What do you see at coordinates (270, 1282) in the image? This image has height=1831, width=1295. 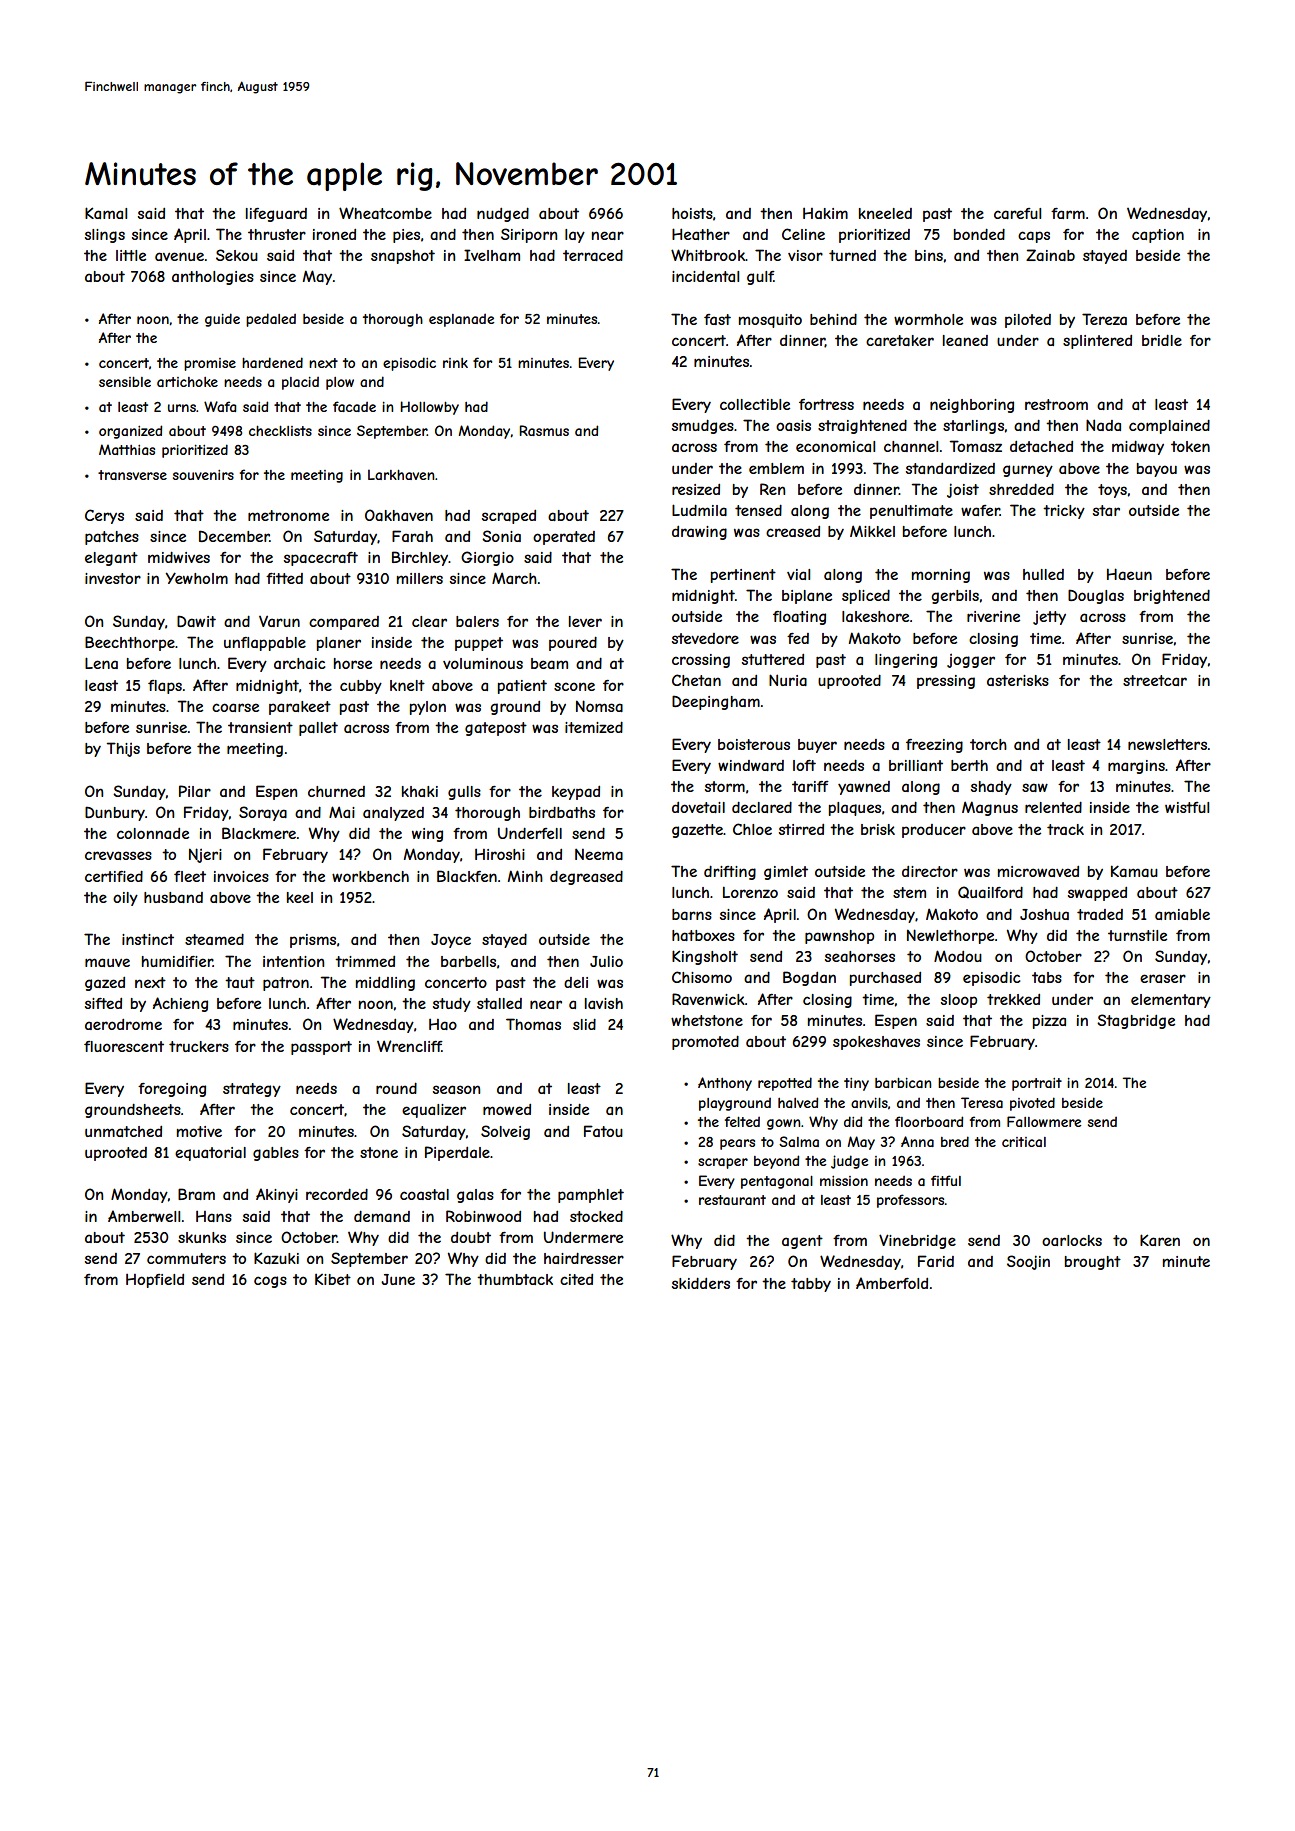 I see `cogs` at bounding box center [270, 1282].
